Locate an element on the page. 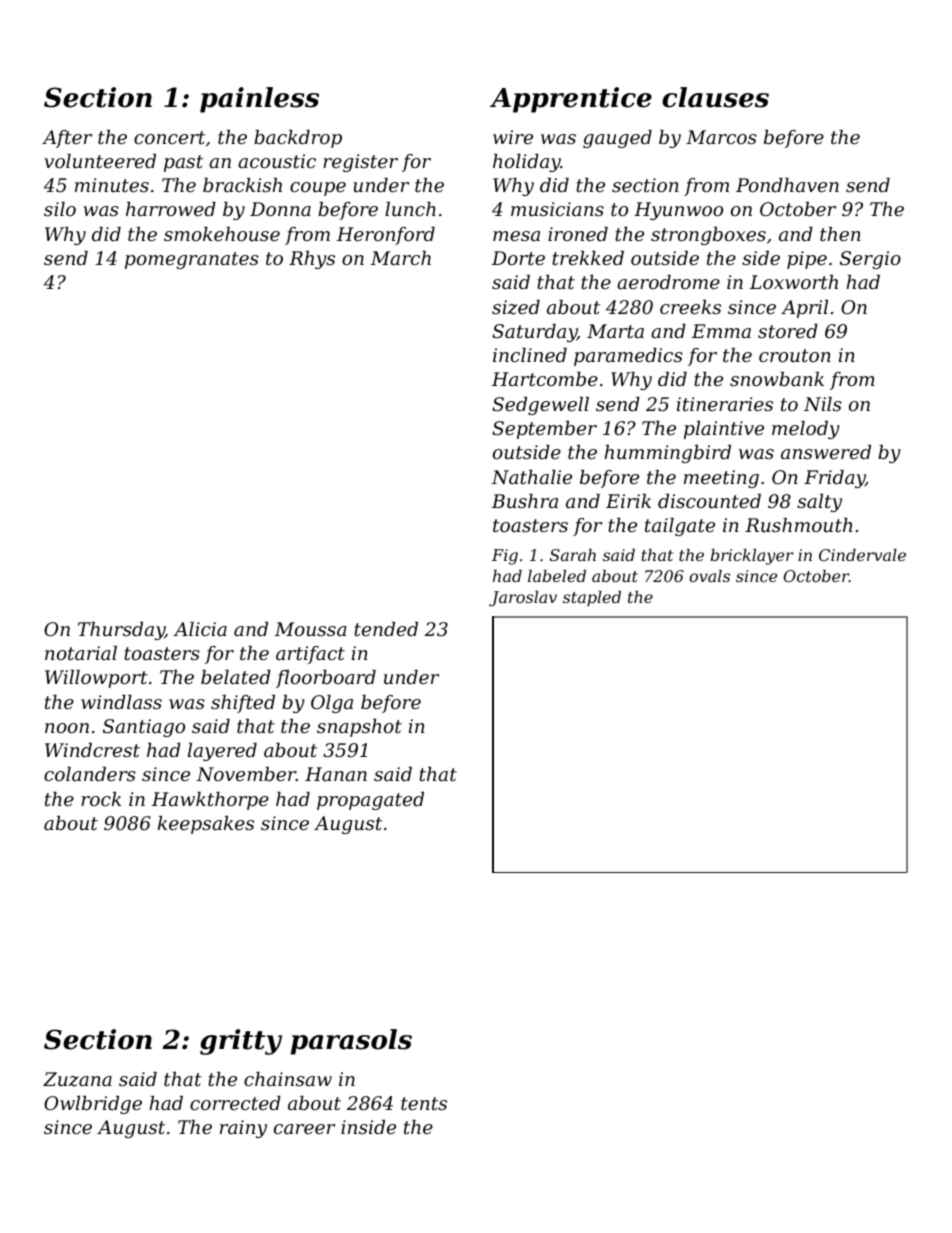  Jaroslav is located at coordinates (523, 599).
